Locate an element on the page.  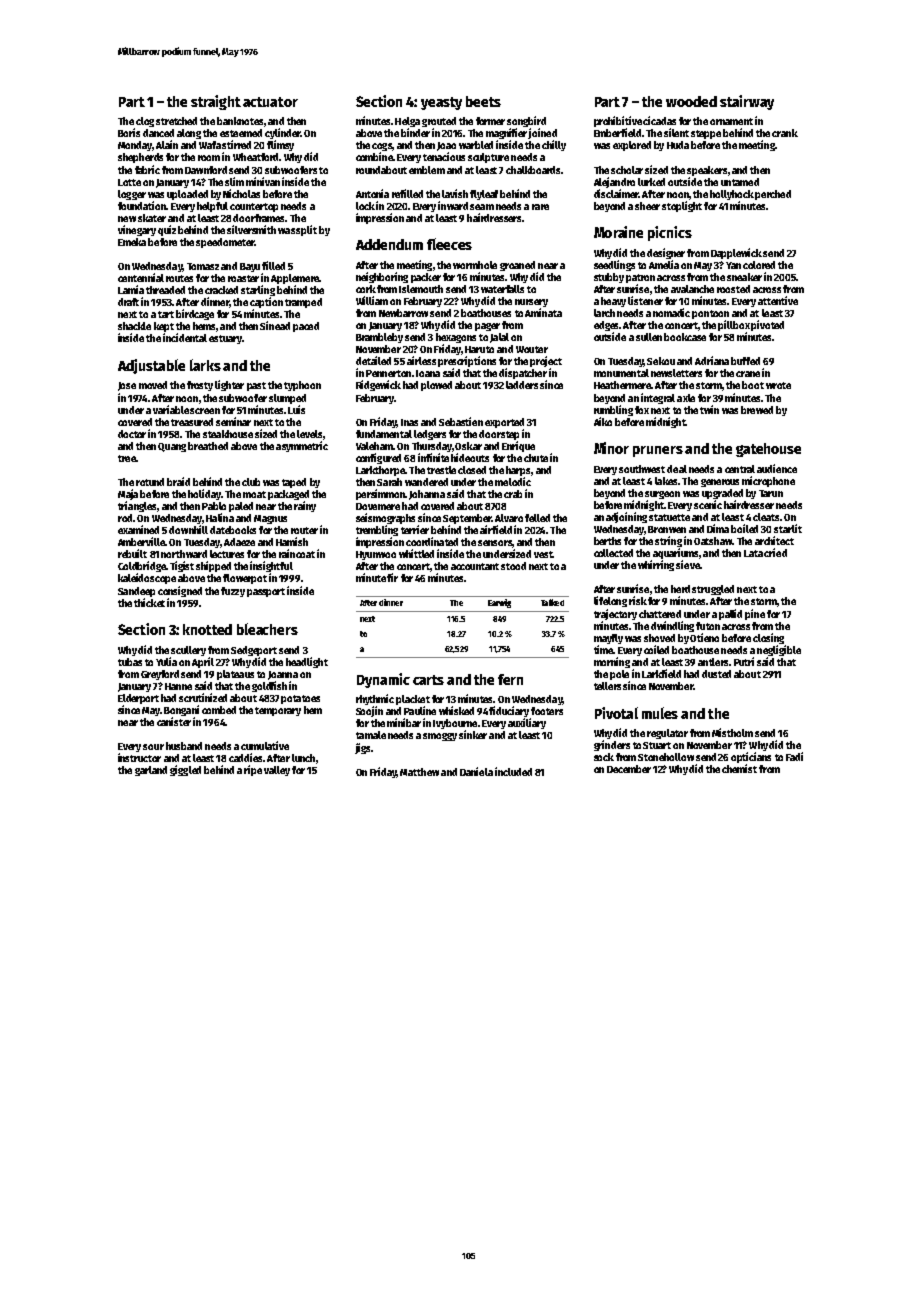
straight is located at coordinates (216, 102).
